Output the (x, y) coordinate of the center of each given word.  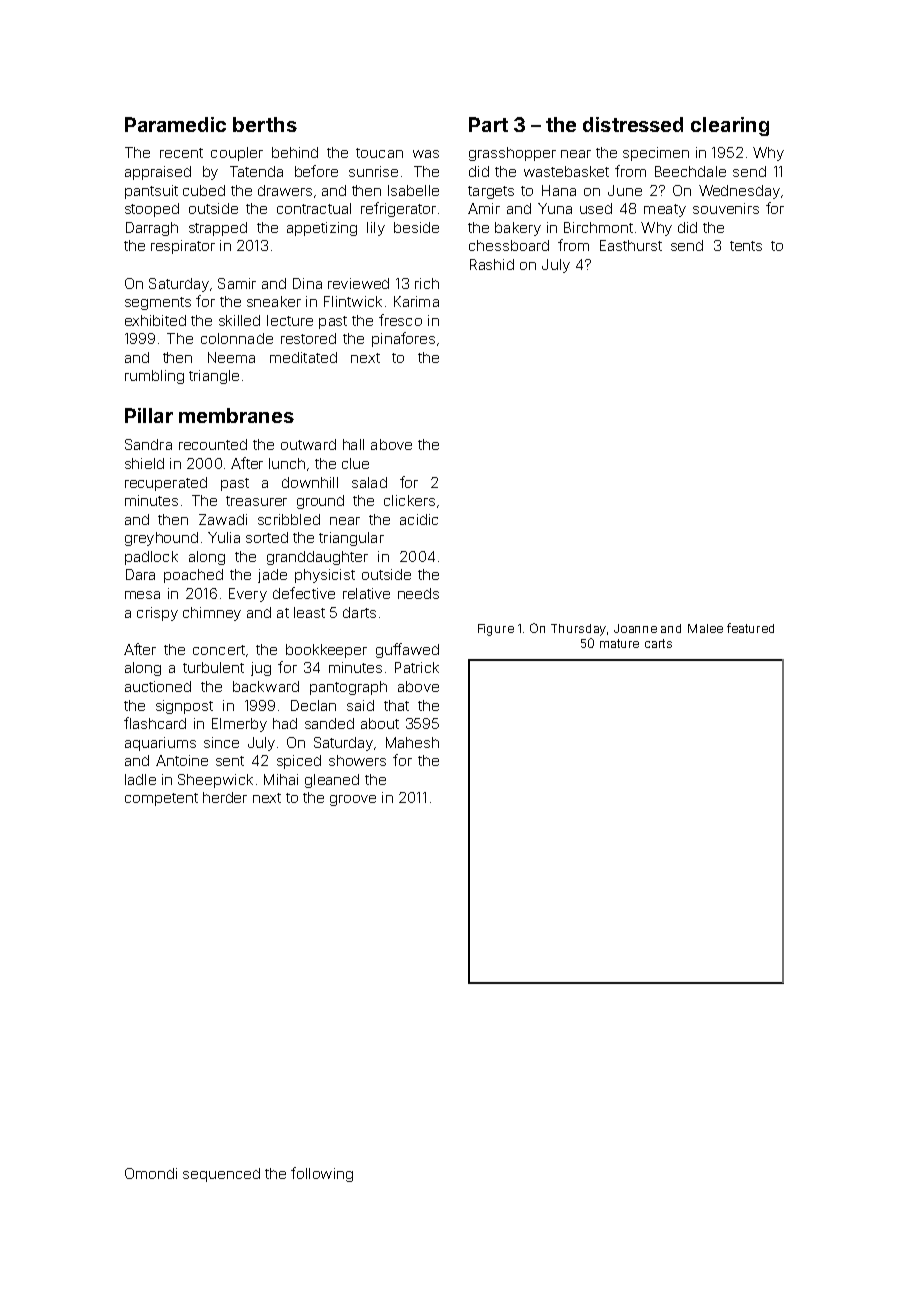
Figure (496, 630)
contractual (314, 208)
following (322, 1174)
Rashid (492, 264)
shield (144, 463)
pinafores (403, 339)
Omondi (151, 1173)
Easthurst (631, 245)
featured (750, 628)
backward (266, 686)
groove (353, 800)
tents (746, 246)
